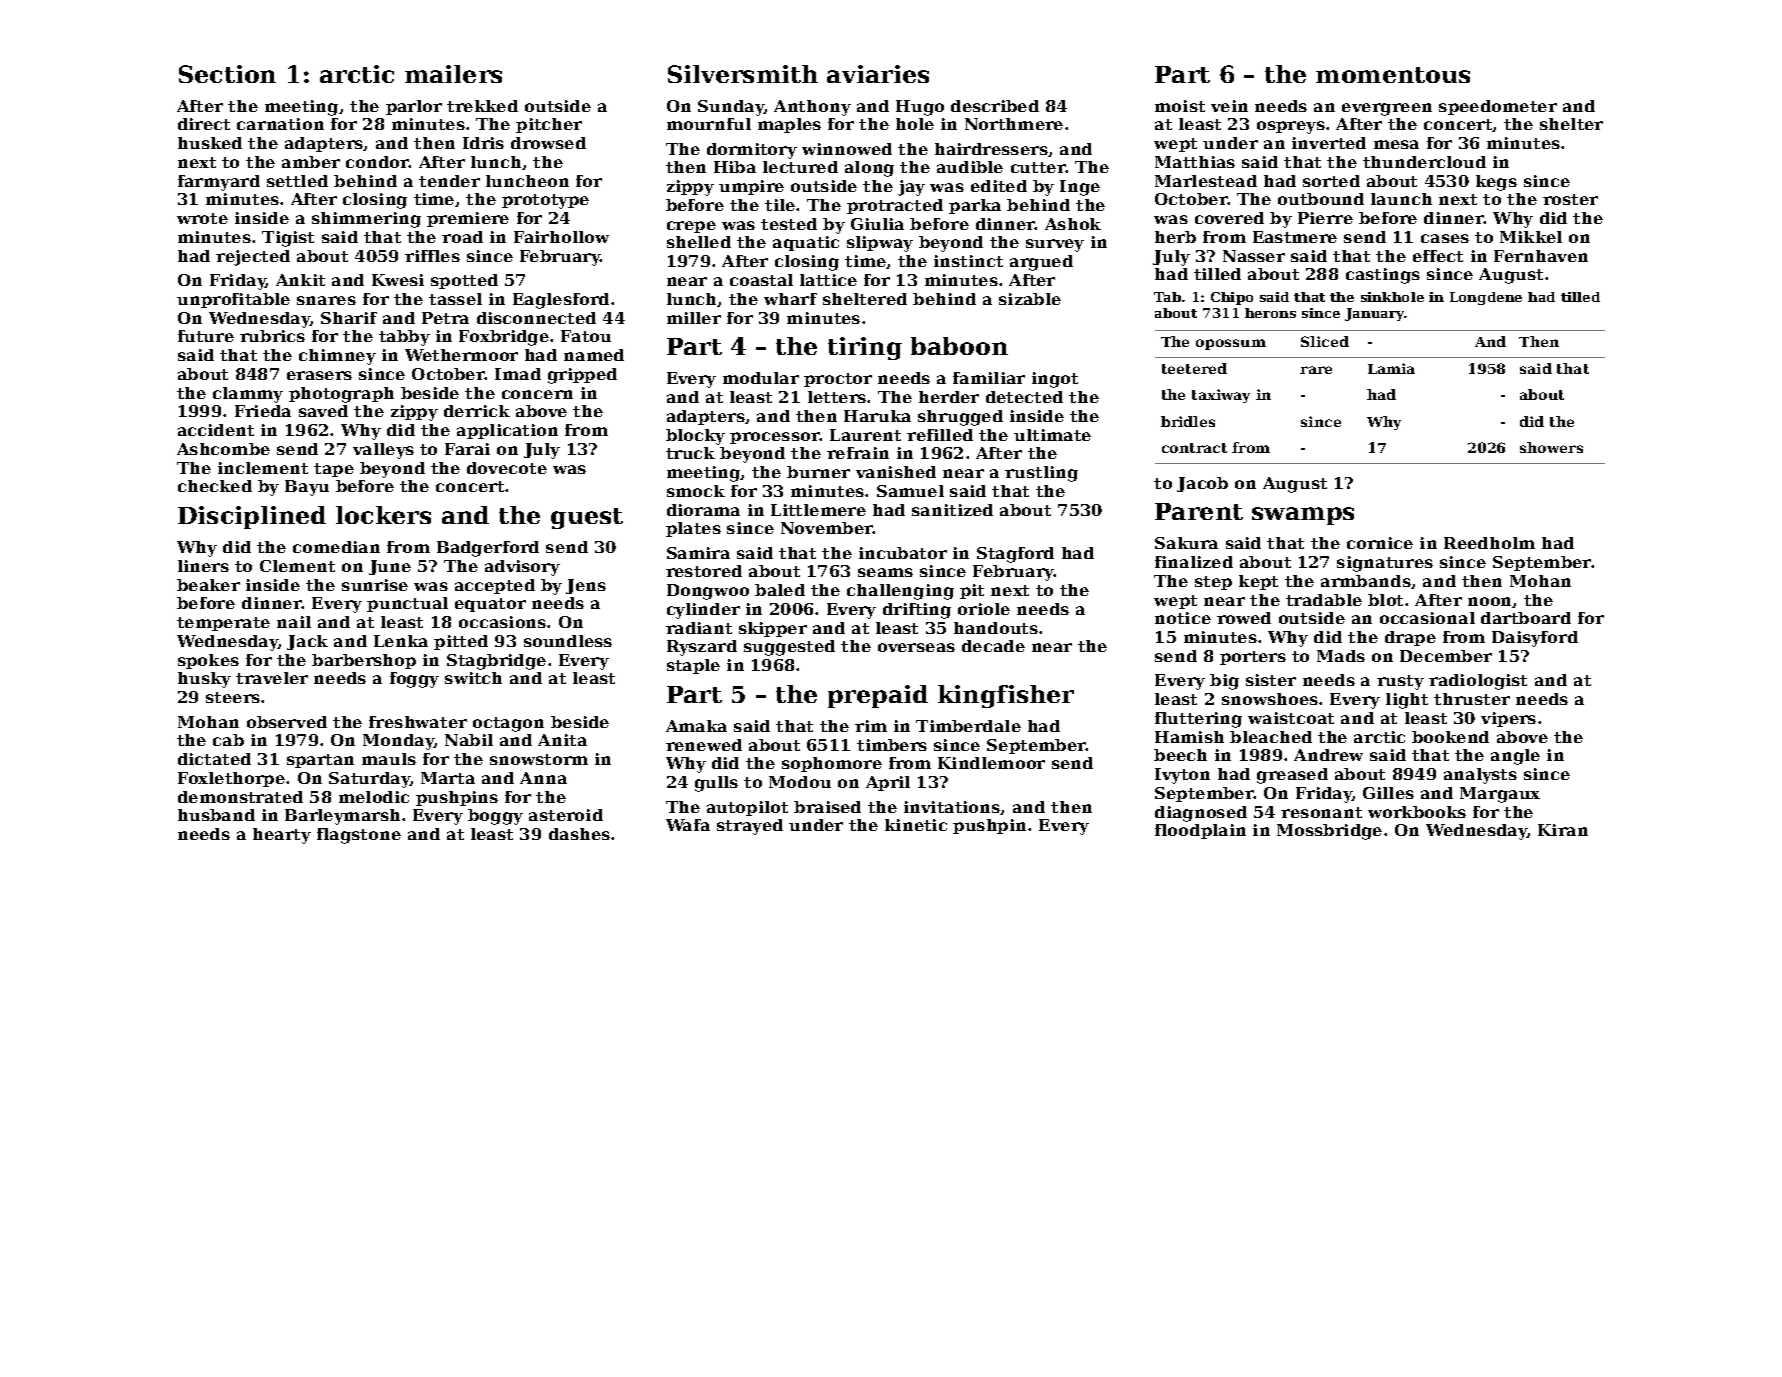 The image size is (1782, 1377). I want to click on Kiran, so click(1563, 830).
